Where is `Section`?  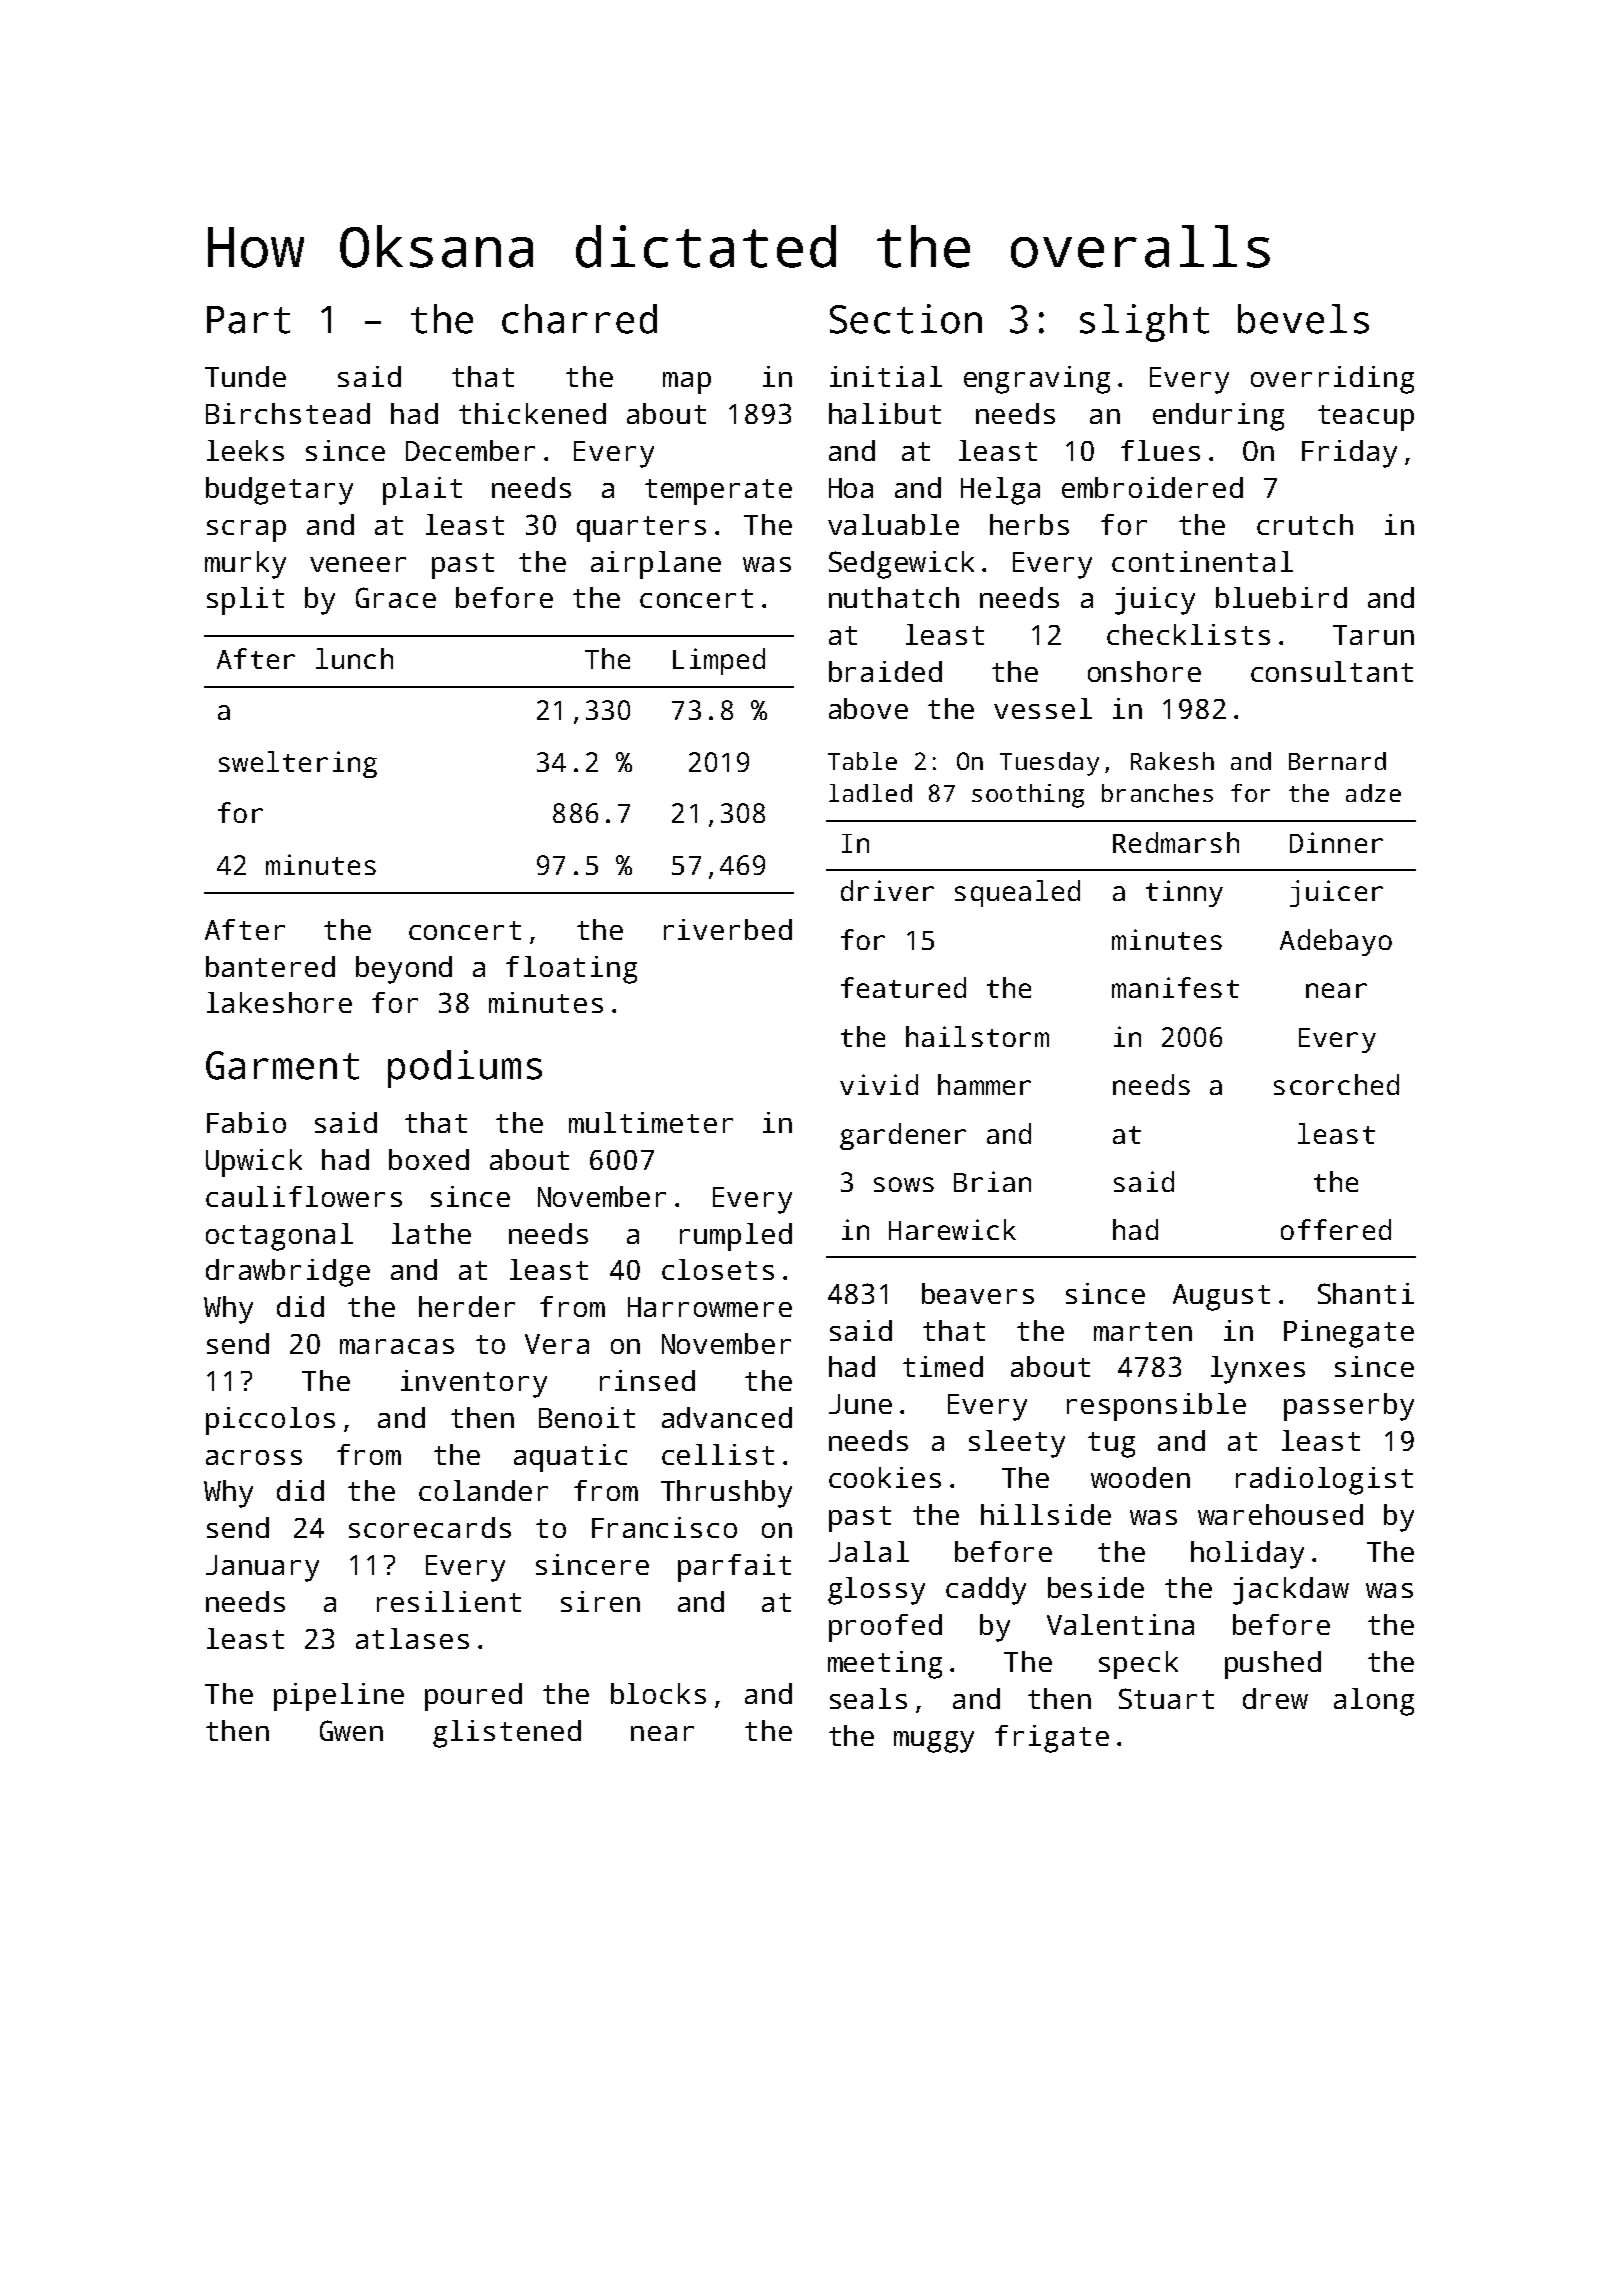 Section is located at coordinates (906, 319).
